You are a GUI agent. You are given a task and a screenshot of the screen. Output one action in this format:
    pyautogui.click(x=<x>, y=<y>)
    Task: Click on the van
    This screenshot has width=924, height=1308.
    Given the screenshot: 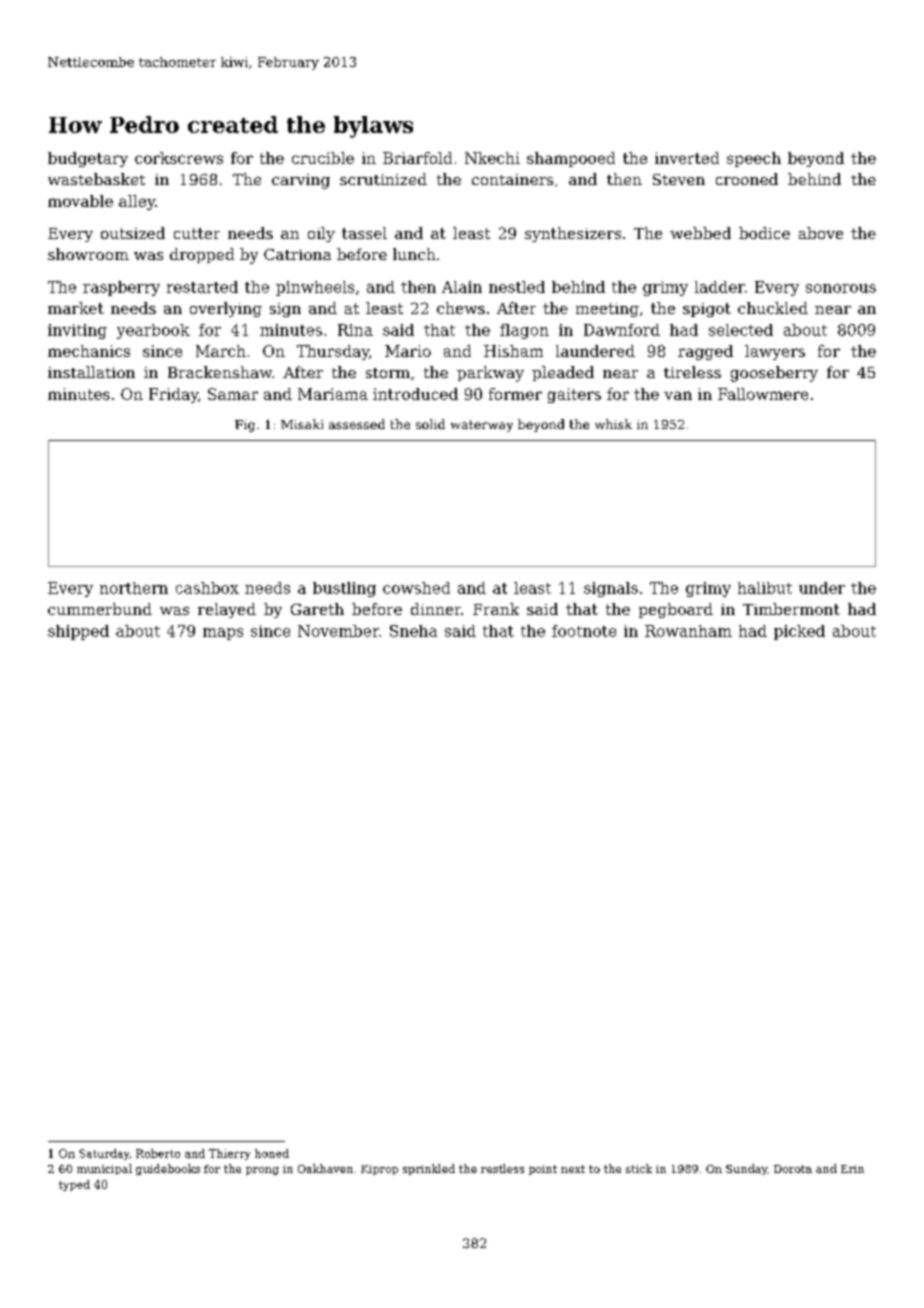 What is the action you would take?
    pyautogui.click(x=678, y=395)
